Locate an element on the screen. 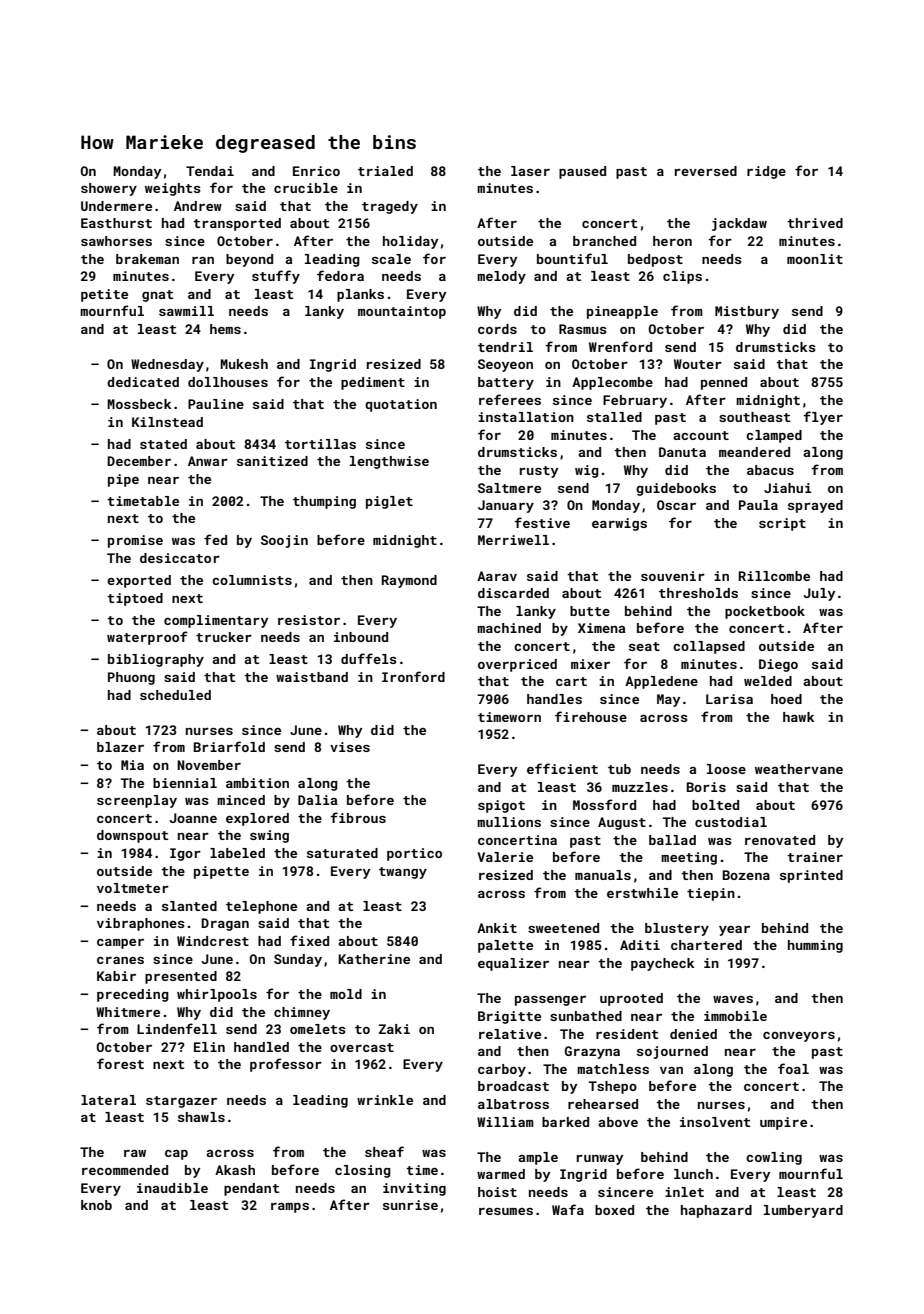  laser is located at coordinates (530, 171).
